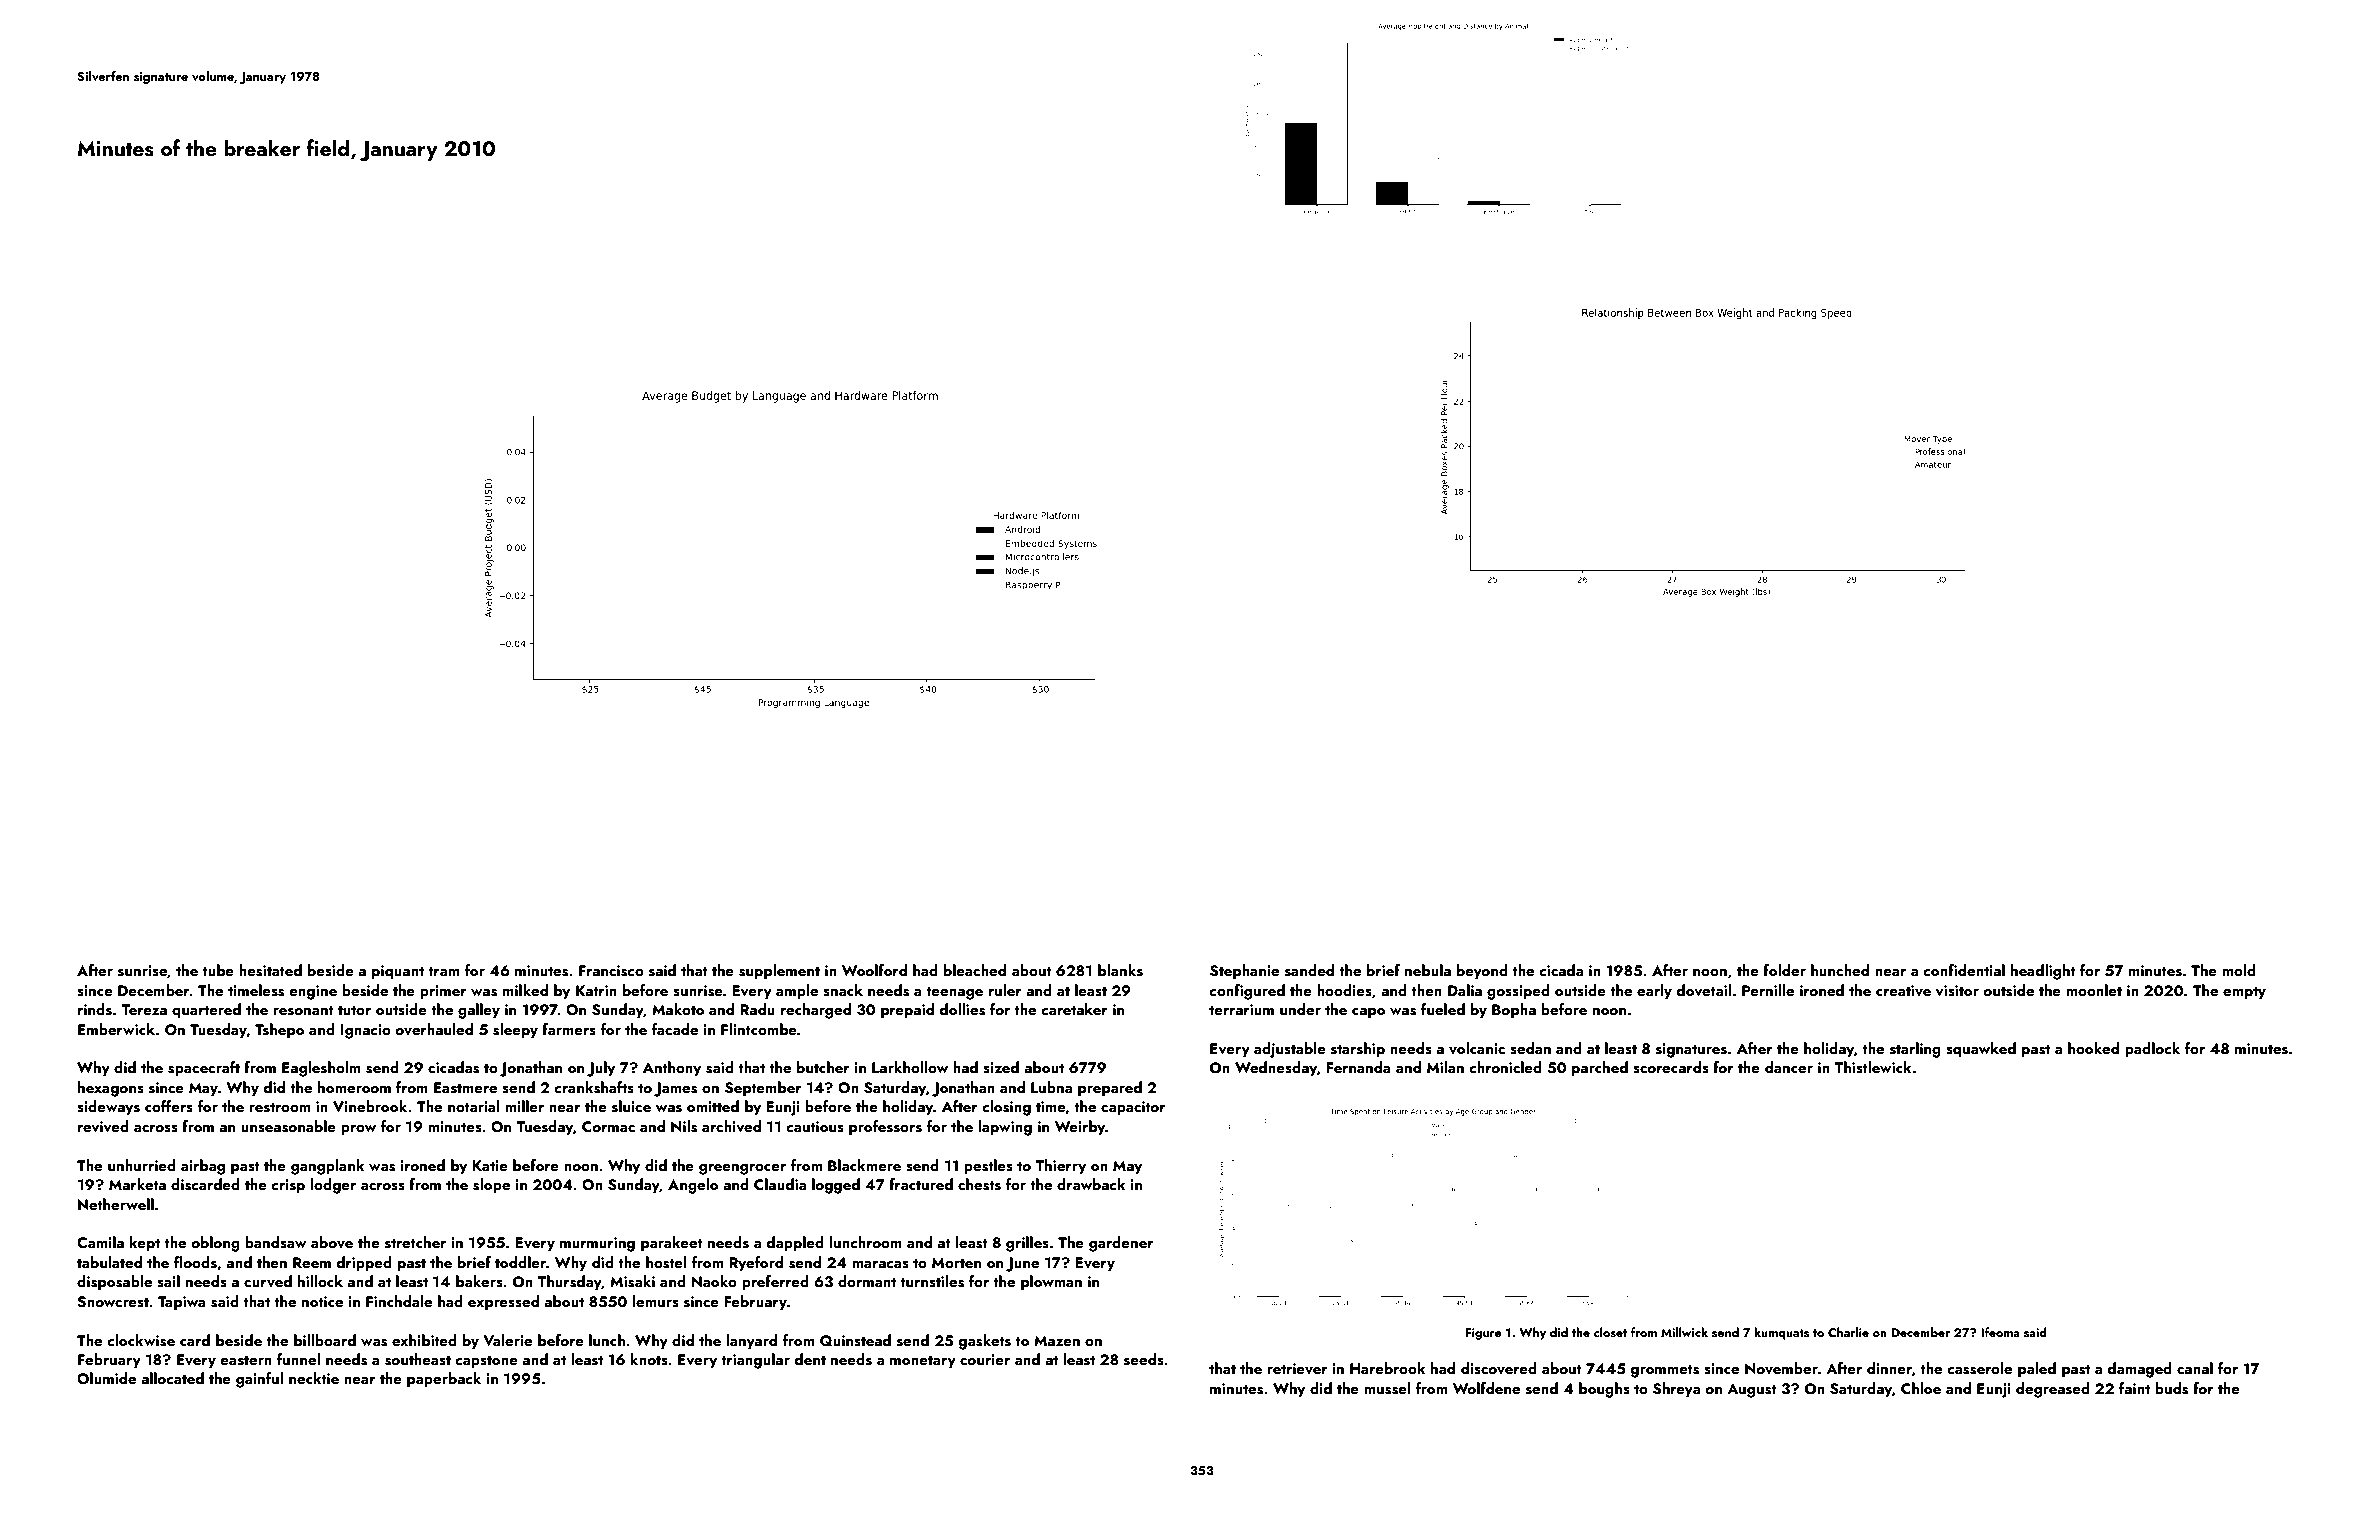 This image has height=1540, width=2380. I want to click on Shreya, so click(1676, 1390).
